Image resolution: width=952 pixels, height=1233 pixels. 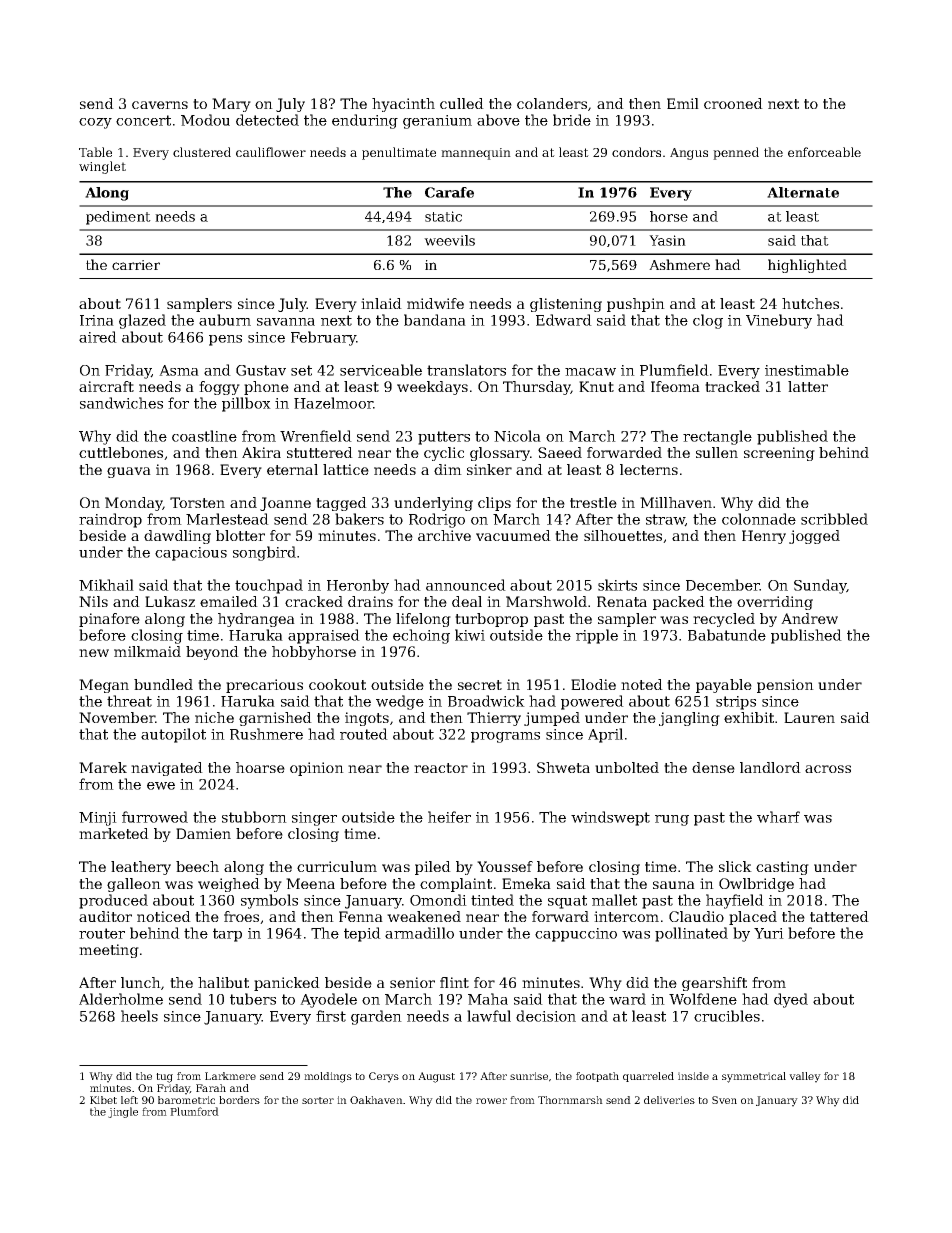 I want to click on aircraft, so click(x=106, y=386).
